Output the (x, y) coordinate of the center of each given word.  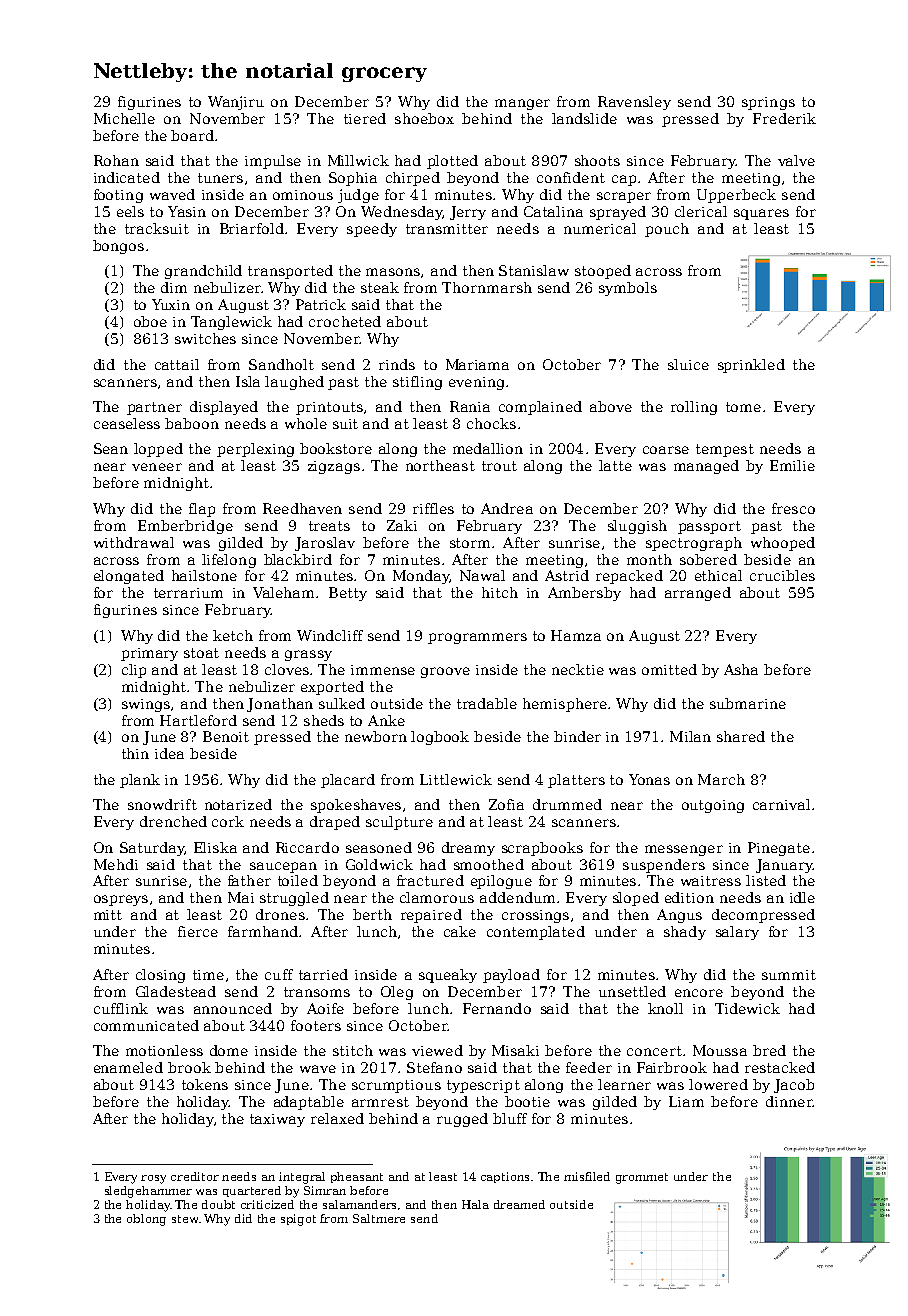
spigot (298, 1220)
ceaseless (127, 423)
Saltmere (379, 1218)
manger (522, 104)
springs (768, 103)
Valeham (283, 592)
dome (229, 1050)
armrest (380, 1102)
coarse (666, 450)
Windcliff (330, 635)
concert (654, 1051)
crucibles (782, 575)
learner (624, 1084)
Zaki (402, 525)
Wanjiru (236, 103)
